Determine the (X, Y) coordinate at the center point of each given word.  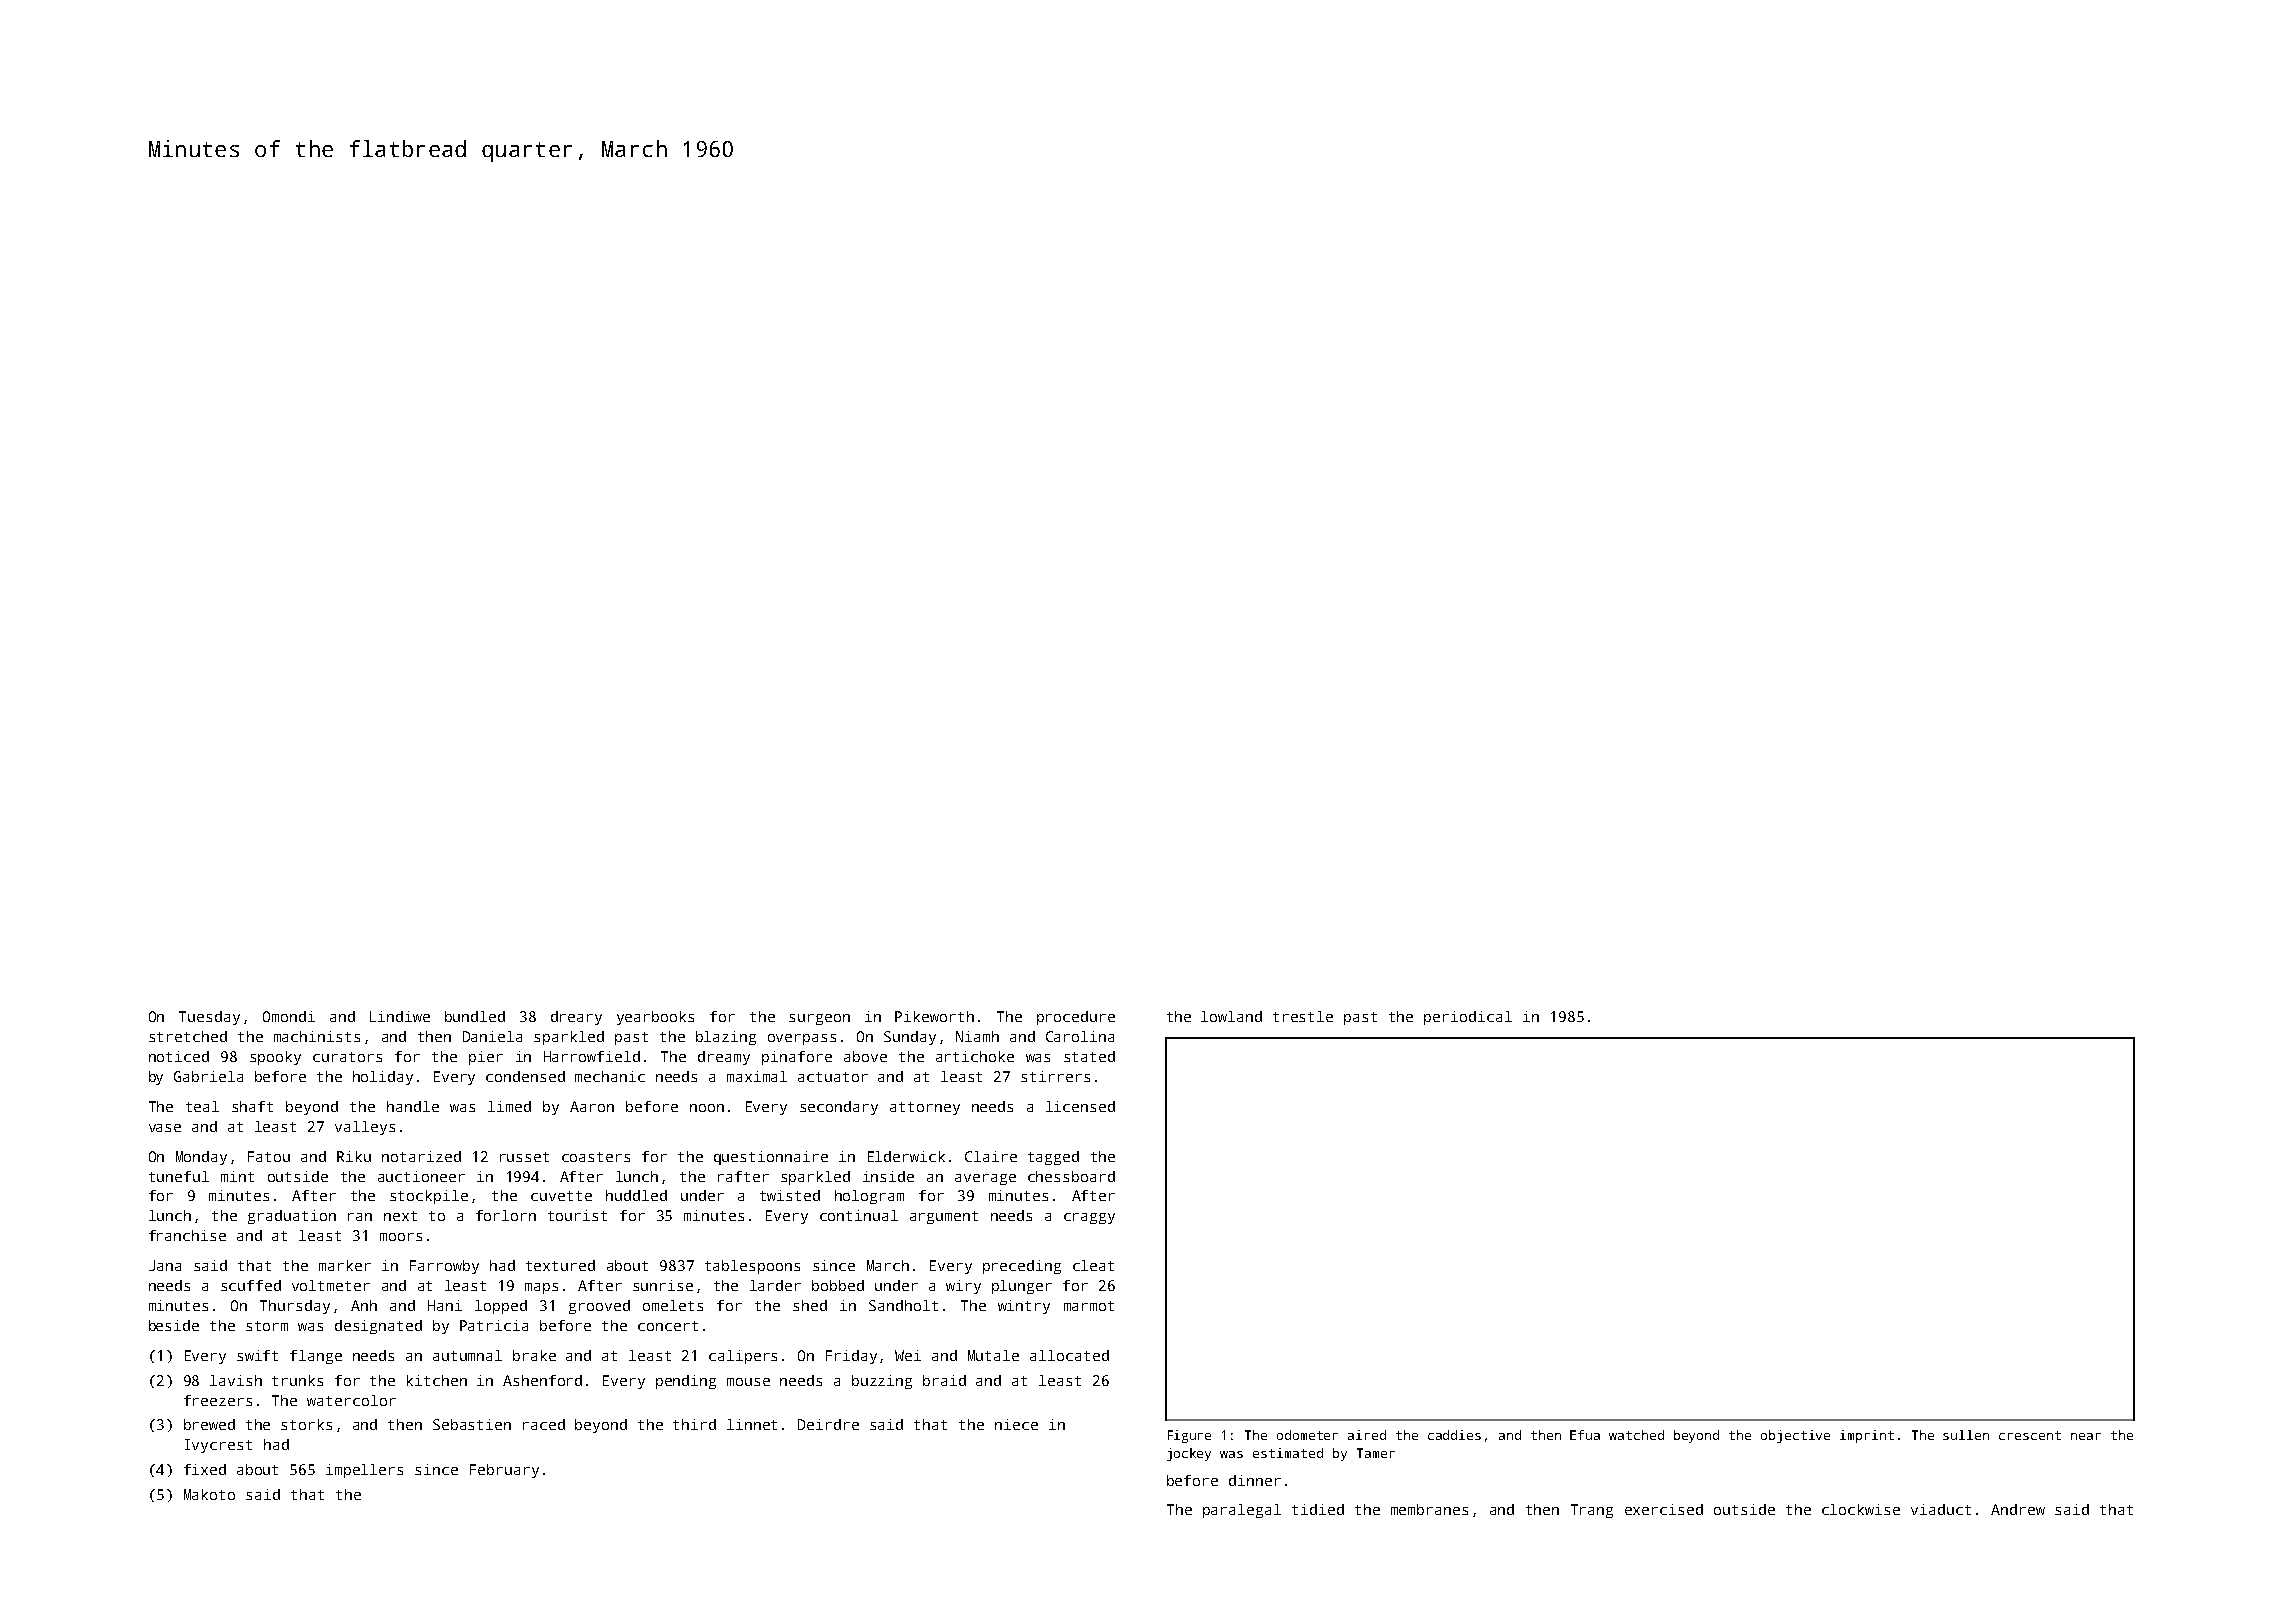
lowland (1231, 1016)
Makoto (209, 1494)
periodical (1468, 1018)
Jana (165, 1265)
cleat (1093, 1265)
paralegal (1242, 1511)
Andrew (2018, 1509)
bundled (475, 1016)
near (2086, 1436)
